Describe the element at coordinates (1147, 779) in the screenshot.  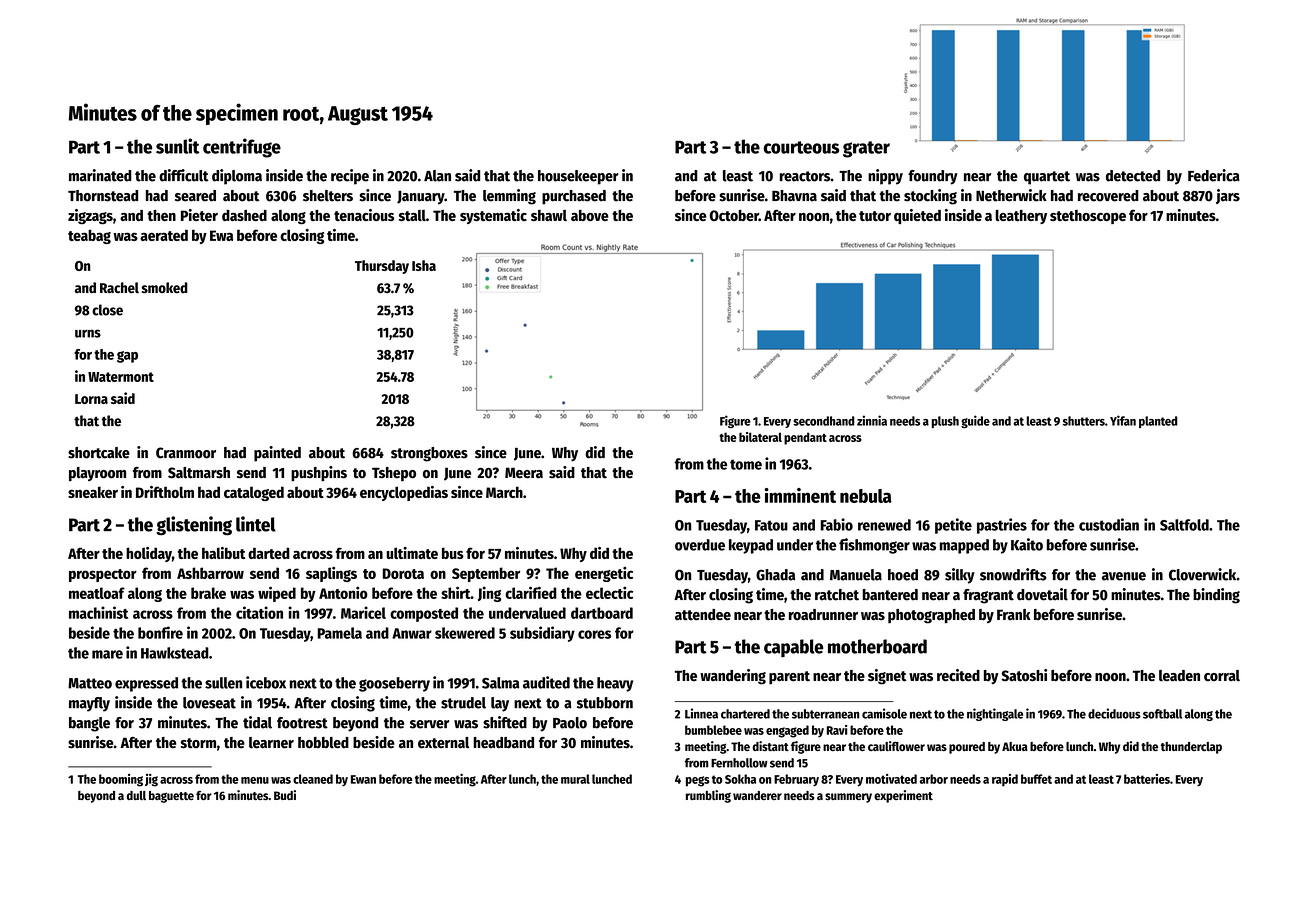
I see `batteries` at that location.
